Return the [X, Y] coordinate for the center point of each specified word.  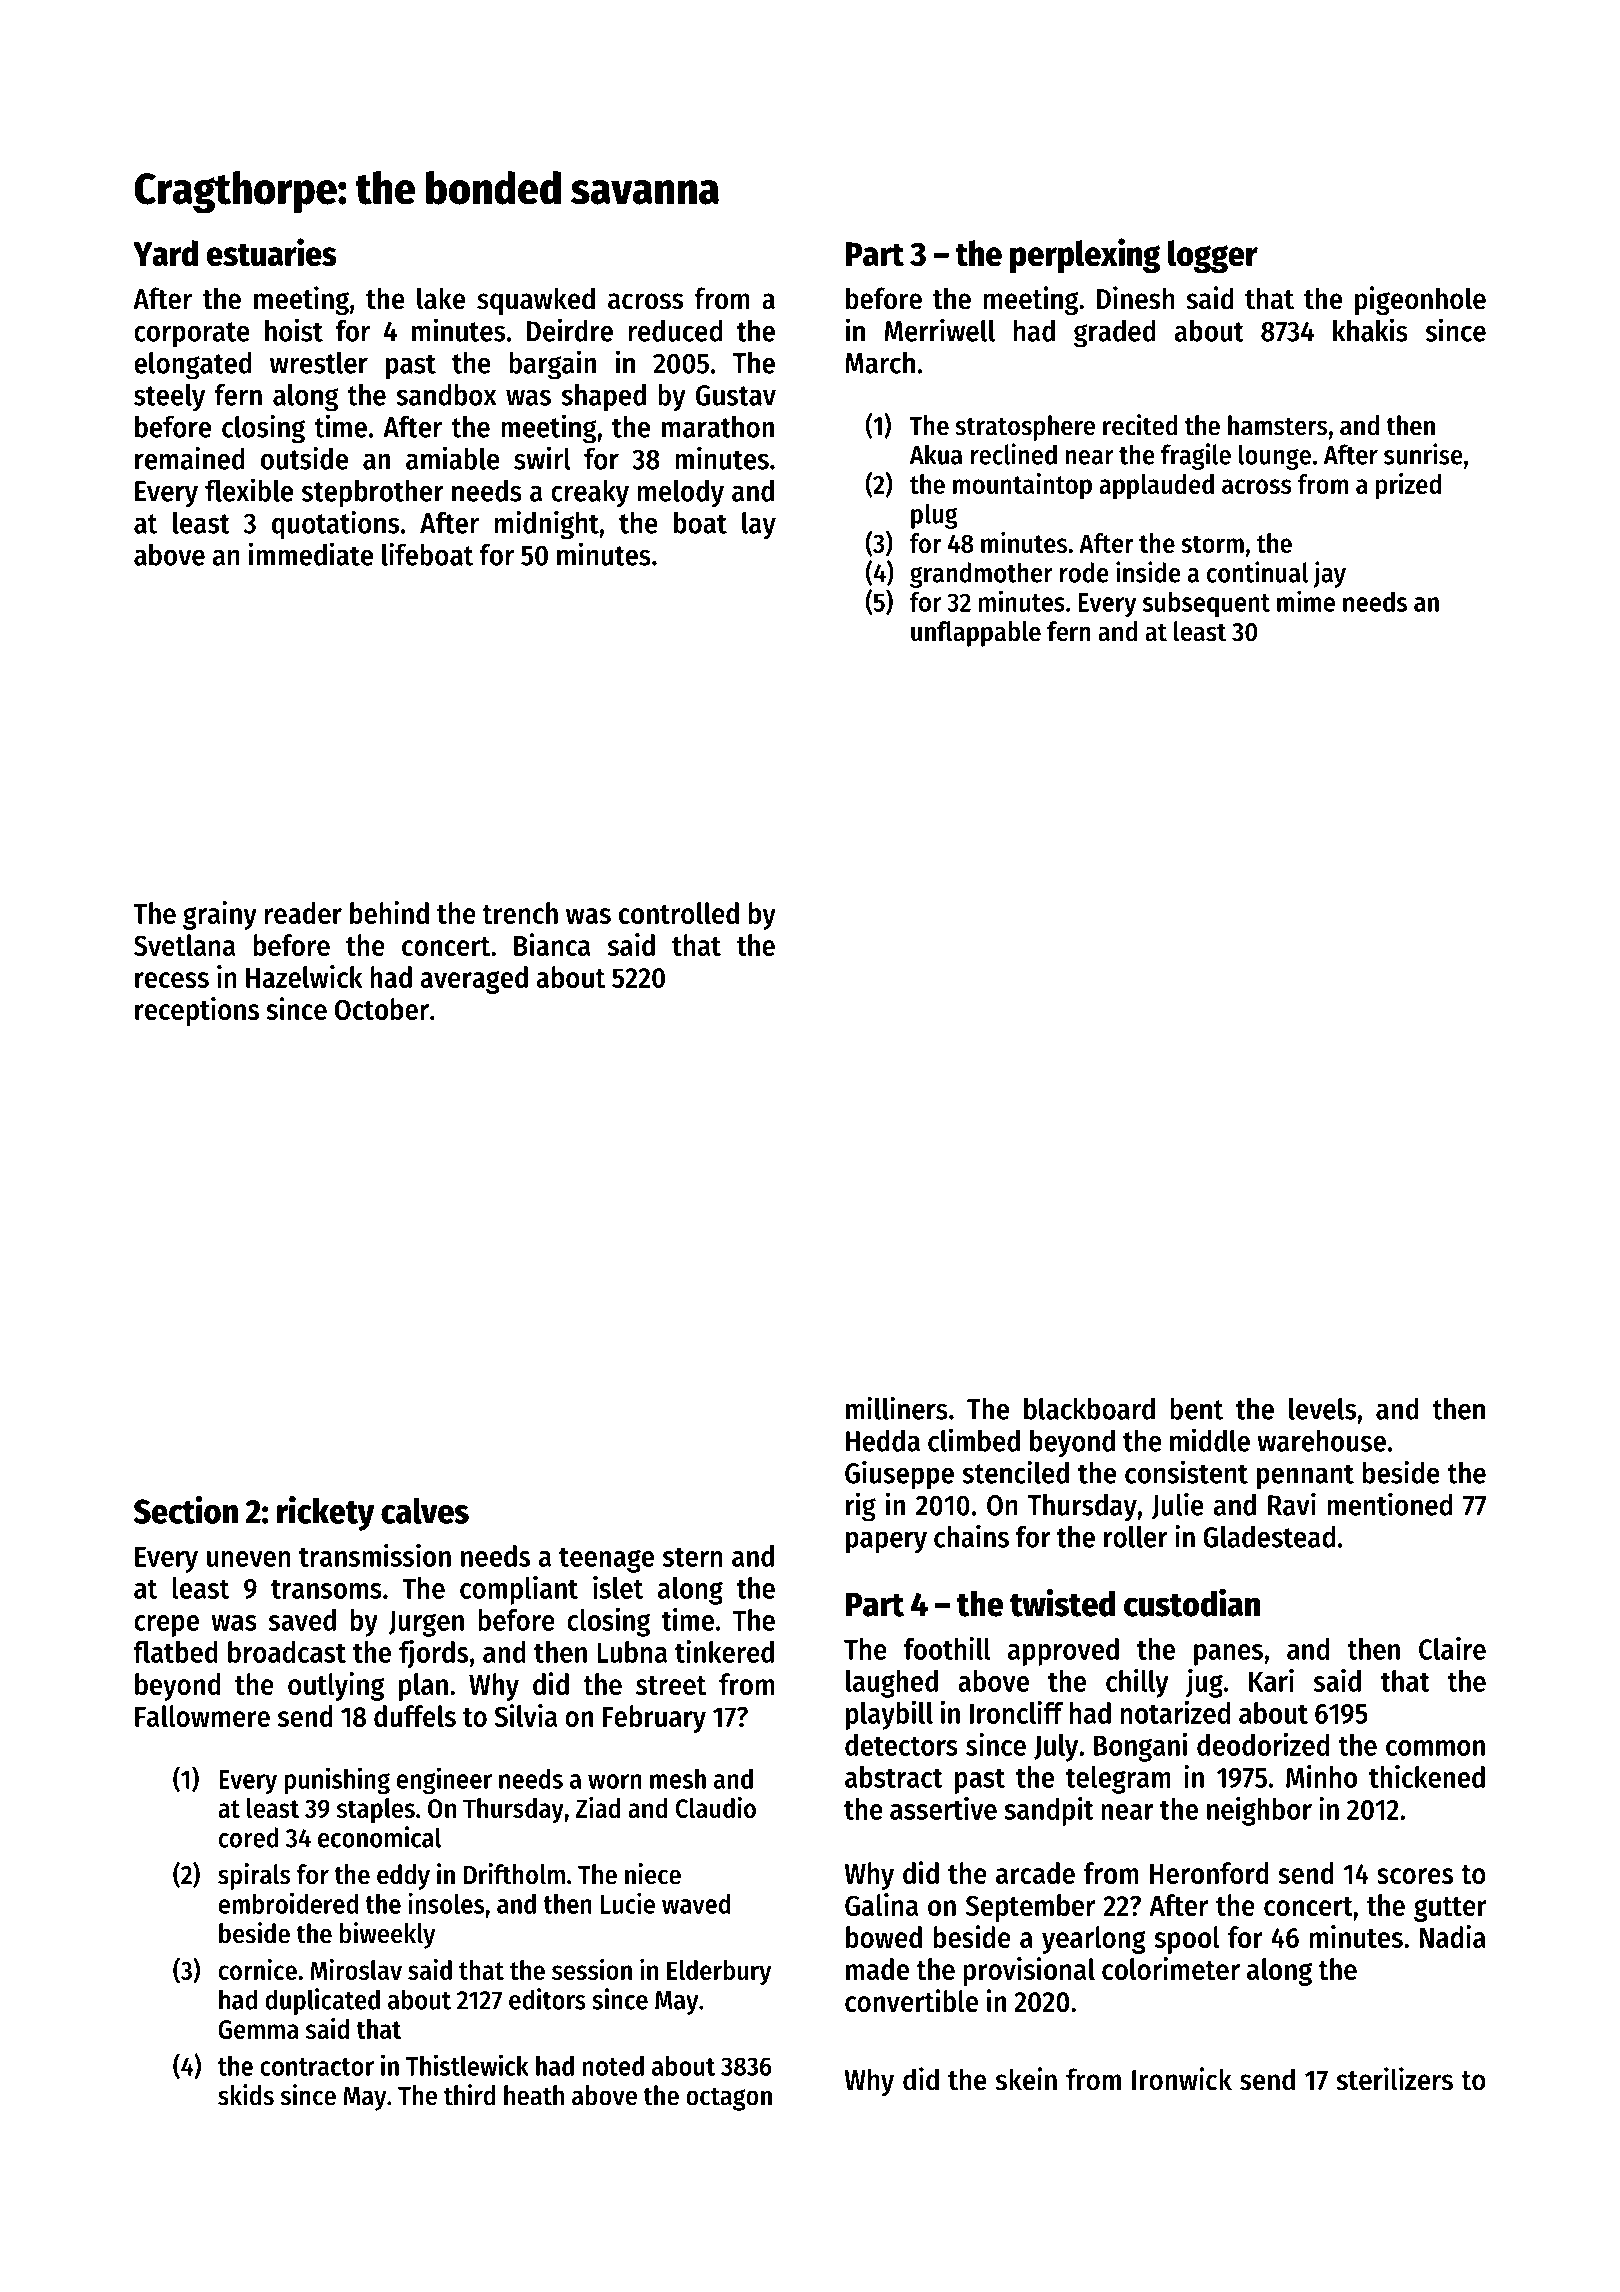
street [671, 1685]
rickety [326, 1513]
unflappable [976, 634]
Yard [165, 253]
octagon [729, 2099]
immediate [311, 554]
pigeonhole [1420, 300]
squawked [536, 301]
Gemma [259, 2029]
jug [1204, 1683]
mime [1306, 601]
